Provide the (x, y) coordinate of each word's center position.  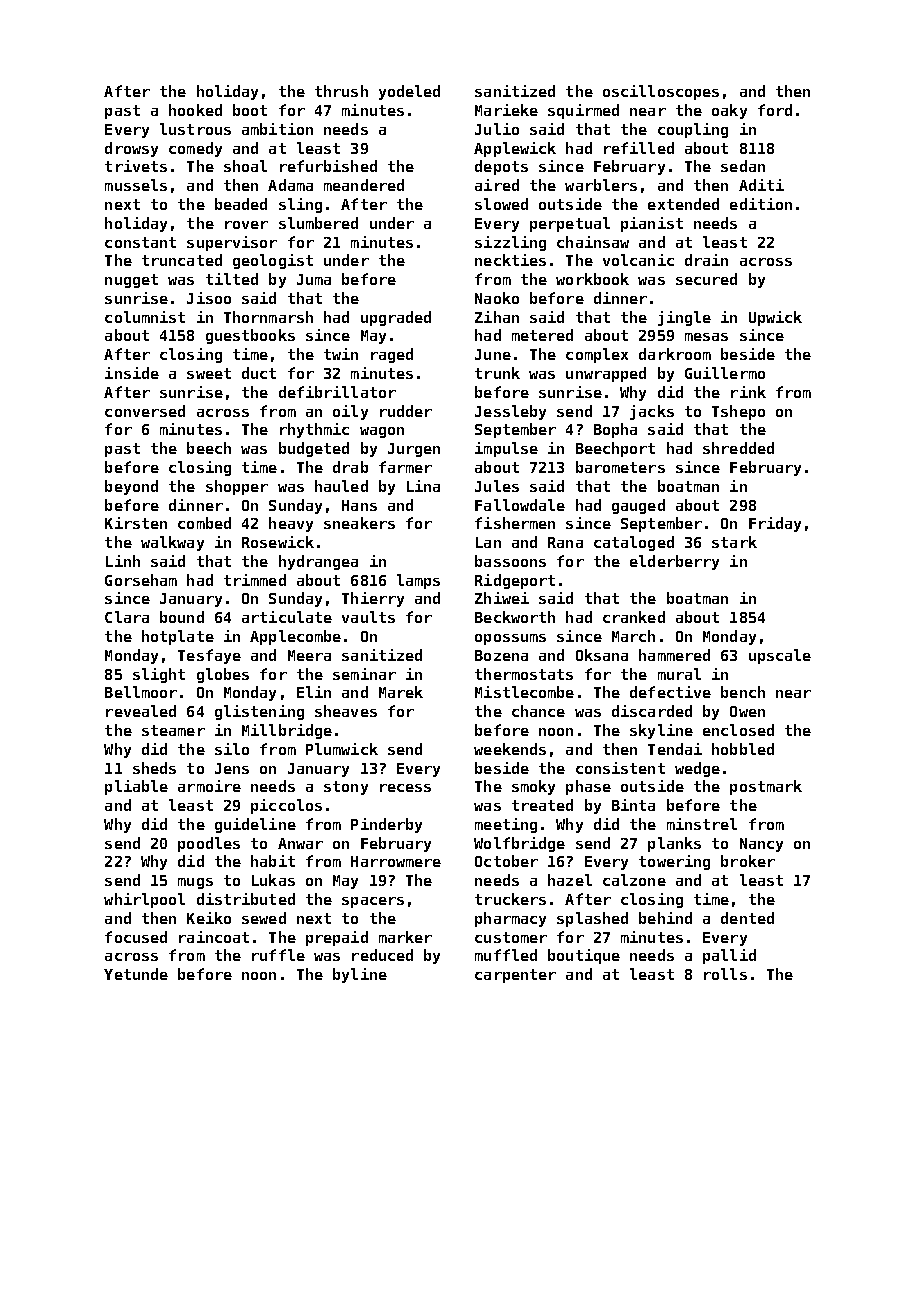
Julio (497, 129)
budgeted (314, 449)
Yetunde (136, 974)
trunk (497, 373)
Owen (747, 711)
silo (232, 749)
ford (775, 110)
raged (392, 355)
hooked (195, 110)
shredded (738, 448)
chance (538, 711)
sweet (209, 373)
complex (597, 355)
